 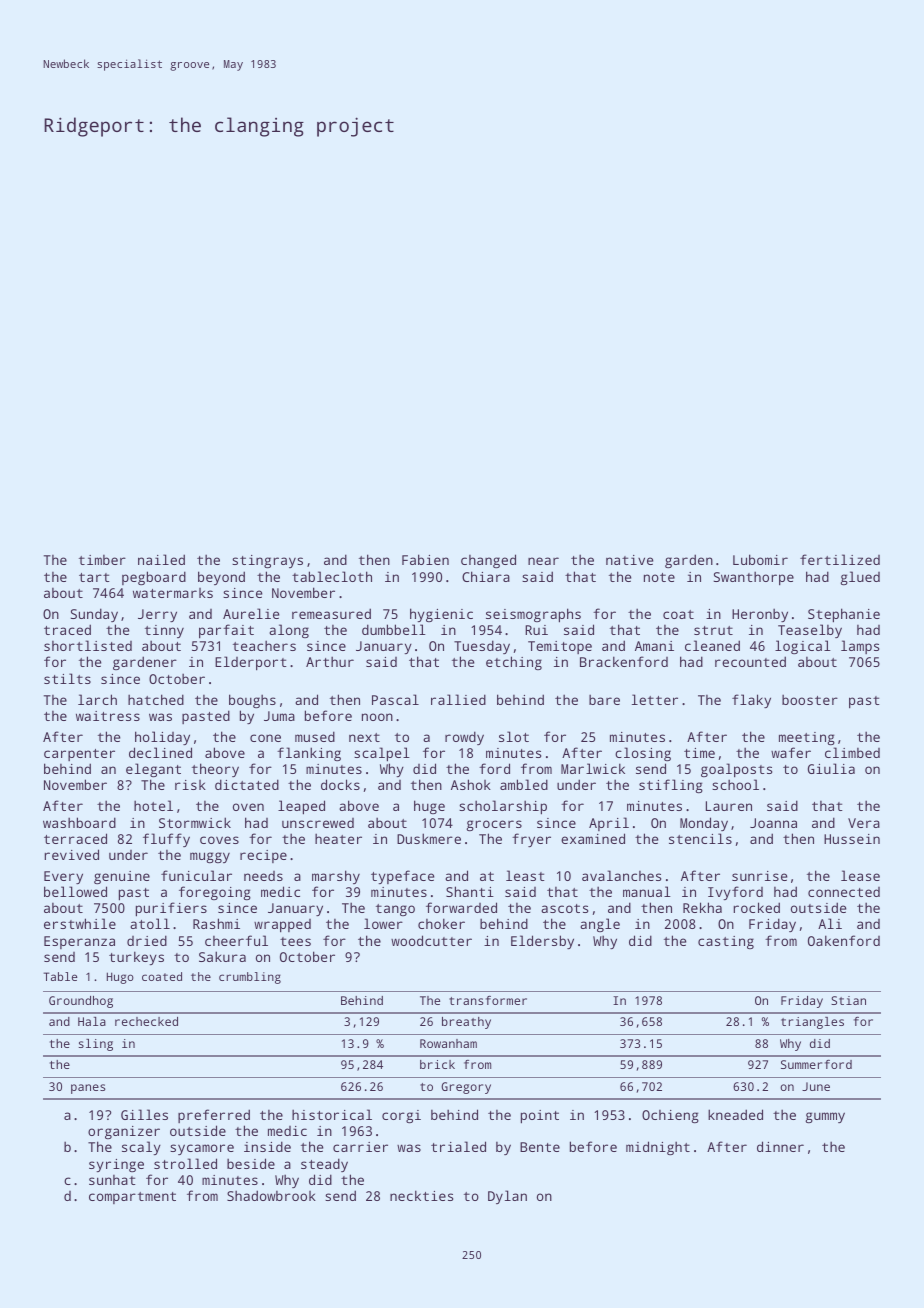 I want to click on elegant, so click(x=153, y=770).
